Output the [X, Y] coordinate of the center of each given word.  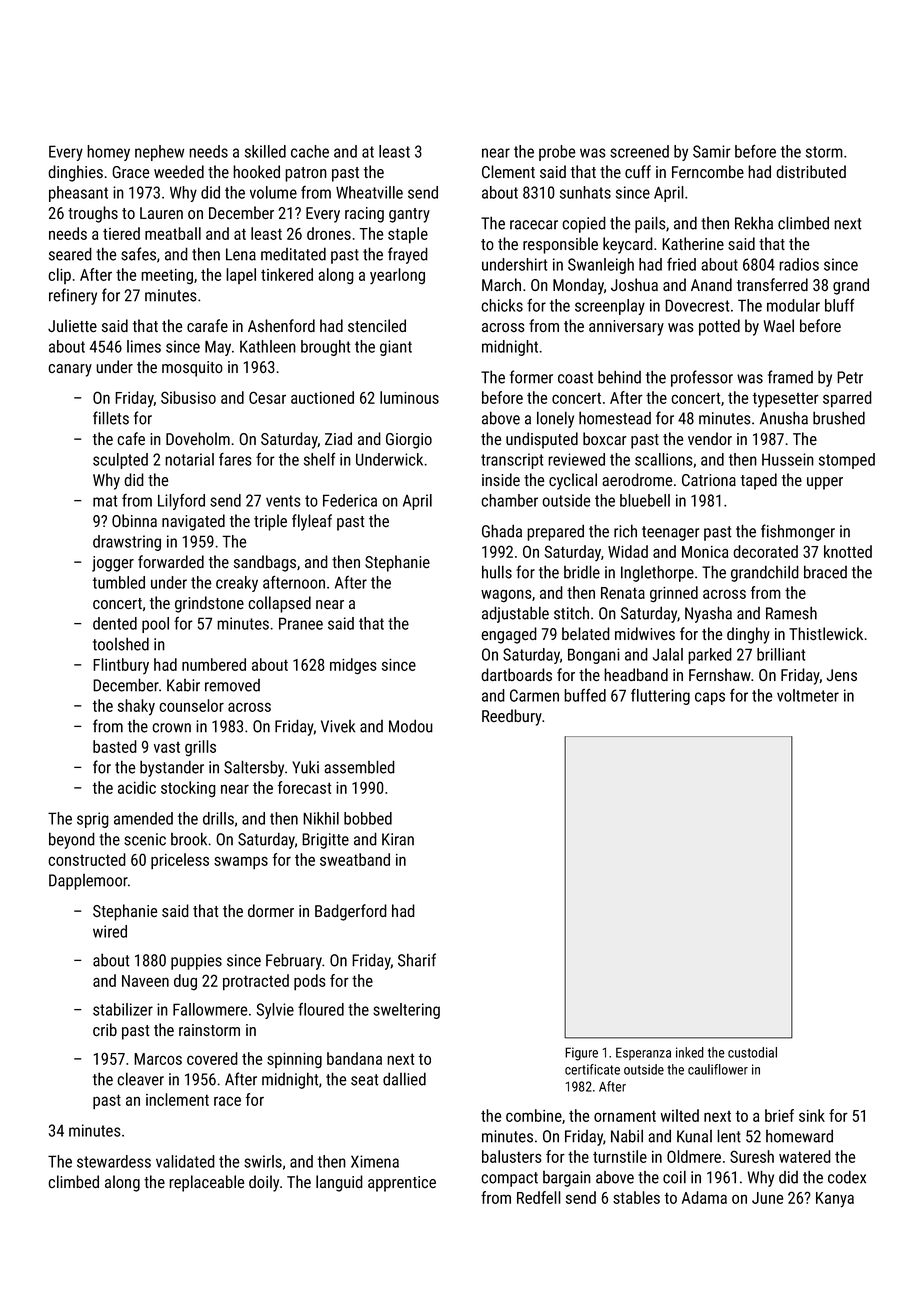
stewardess [114, 1161]
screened [639, 151]
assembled [359, 767]
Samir [712, 151]
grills [200, 748]
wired [110, 931]
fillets [111, 418]
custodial [752, 1052]
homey [108, 153]
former [531, 377]
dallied [404, 1079]
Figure [581, 1054]
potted [719, 327]
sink [812, 1115]
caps [710, 698]
